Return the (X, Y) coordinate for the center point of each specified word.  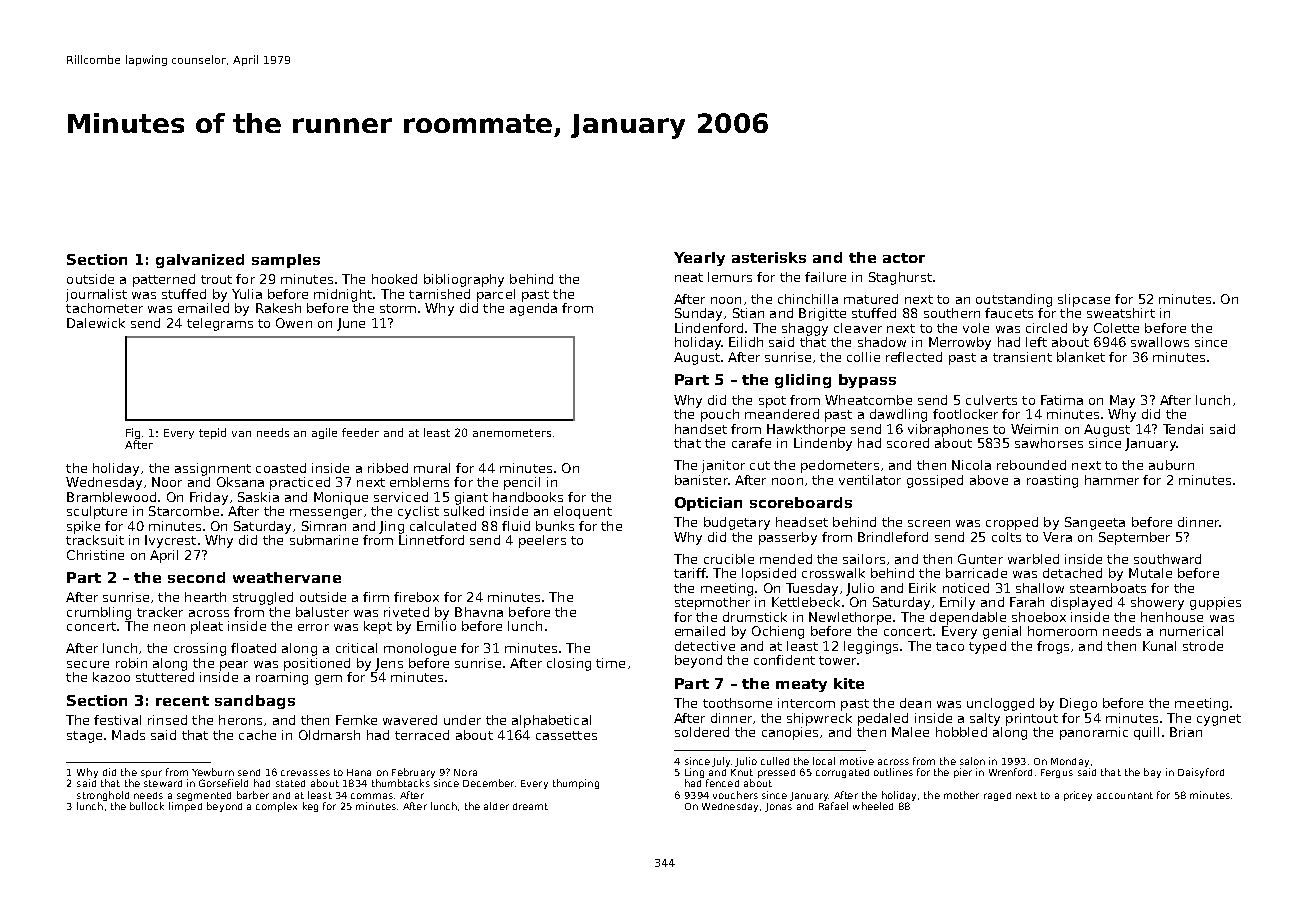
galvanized (200, 261)
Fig (133, 433)
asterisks (769, 257)
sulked (464, 511)
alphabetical (551, 721)
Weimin (1034, 429)
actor (904, 258)
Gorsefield (223, 783)
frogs (1053, 647)
